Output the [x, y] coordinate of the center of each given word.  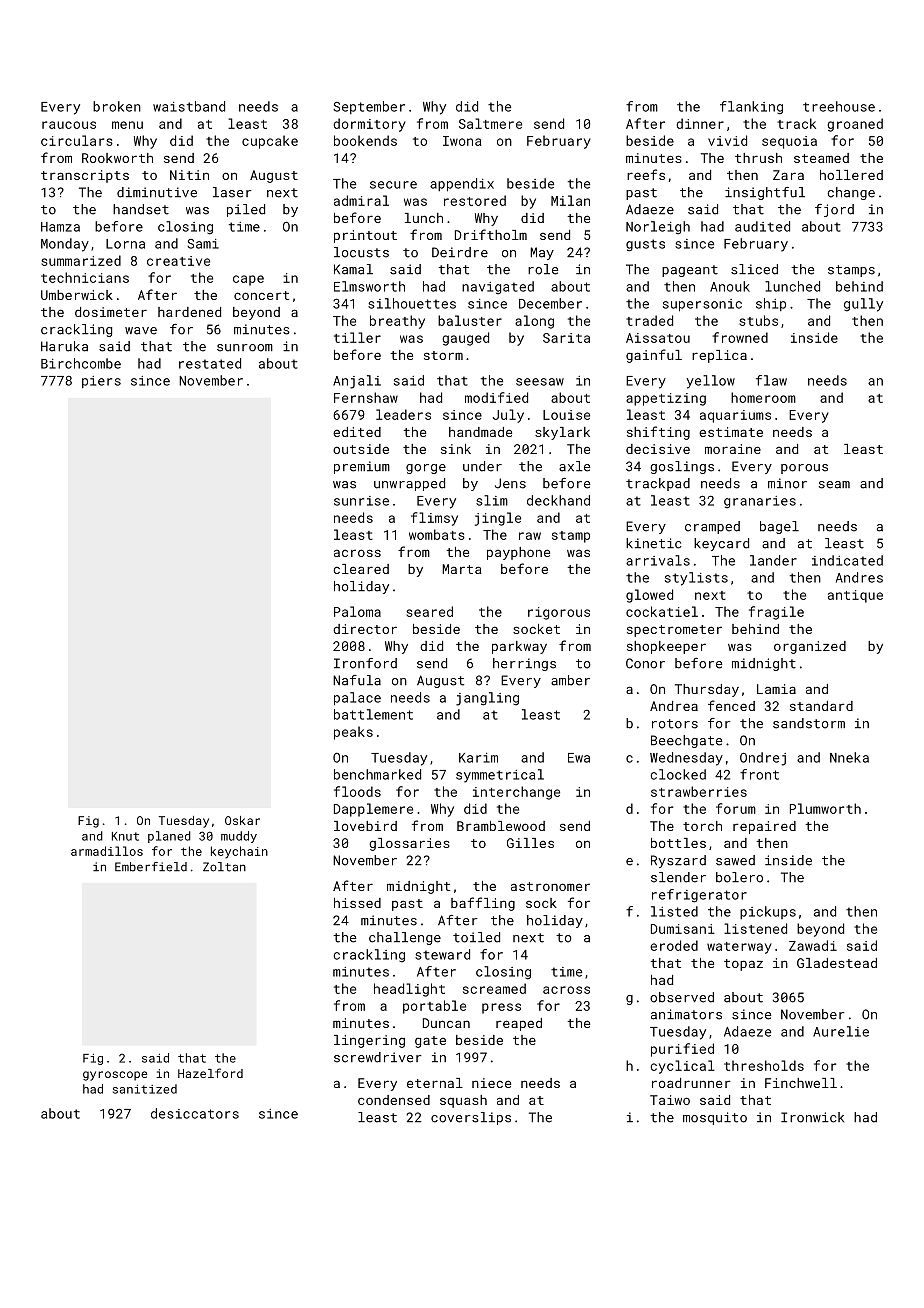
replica [719, 356]
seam [834, 485]
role [543, 269]
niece [491, 1083]
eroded [674, 945]
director [365, 629]
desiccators [195, 1113]
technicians [85, 277]
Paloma [357, 611]
